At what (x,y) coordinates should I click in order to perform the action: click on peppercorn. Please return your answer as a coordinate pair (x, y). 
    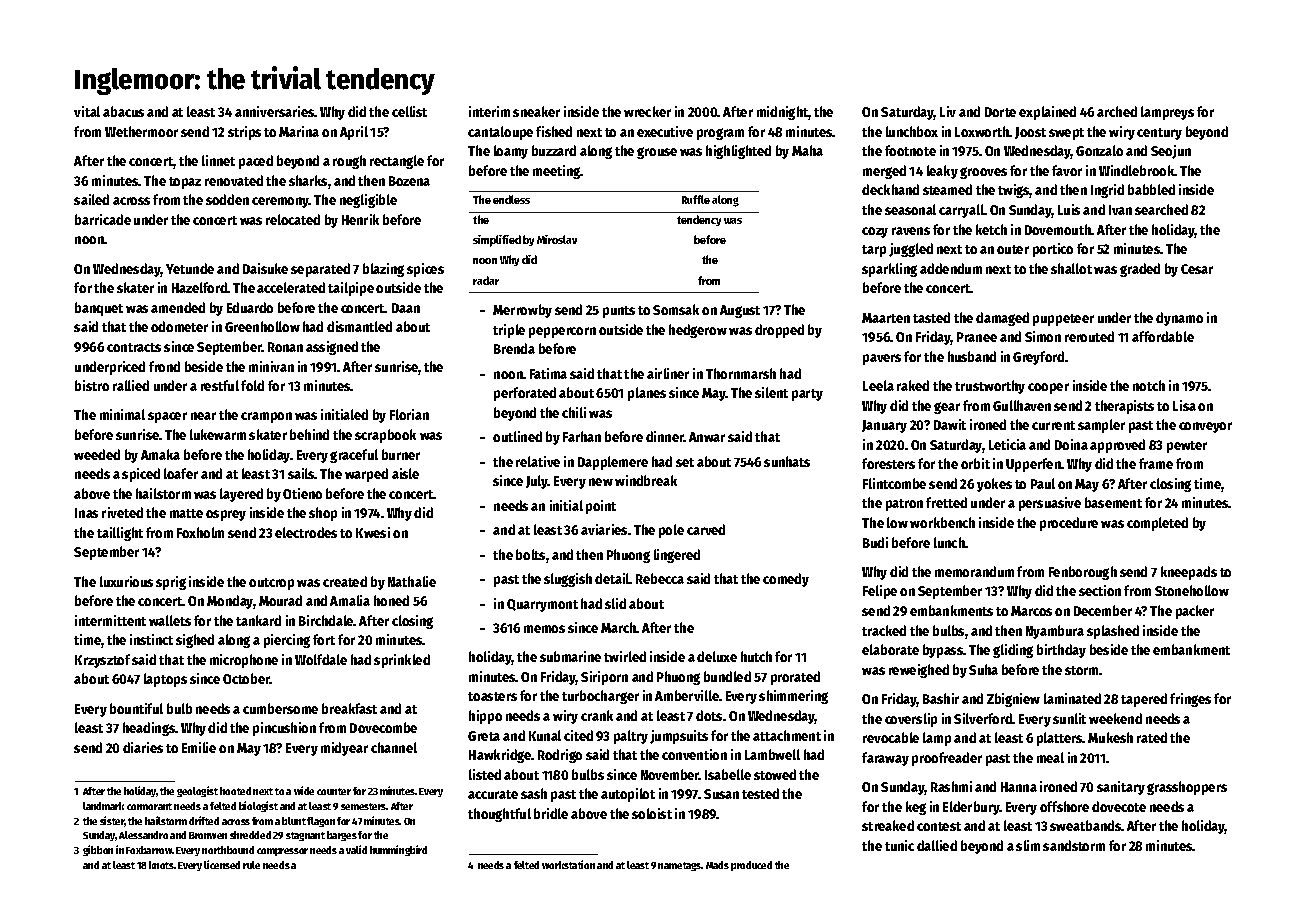
    Looking at the image, I should click on (562, 332).
